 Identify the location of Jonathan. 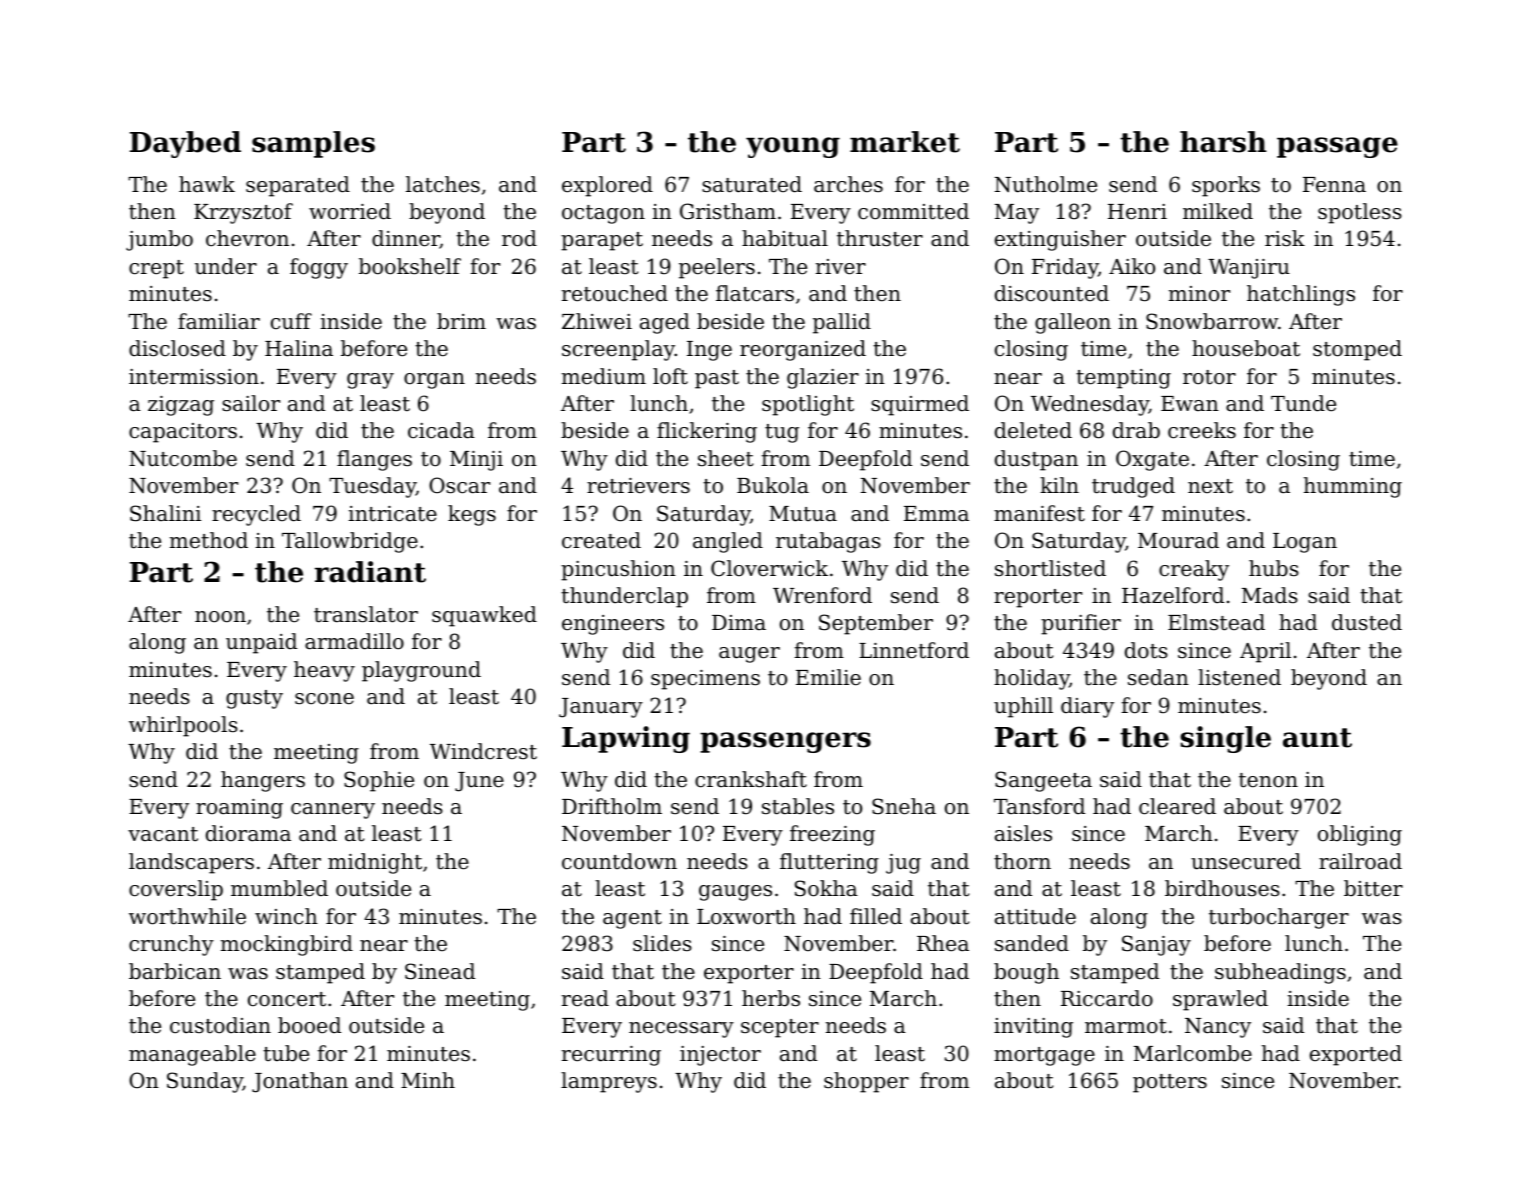
(300, 1082).
